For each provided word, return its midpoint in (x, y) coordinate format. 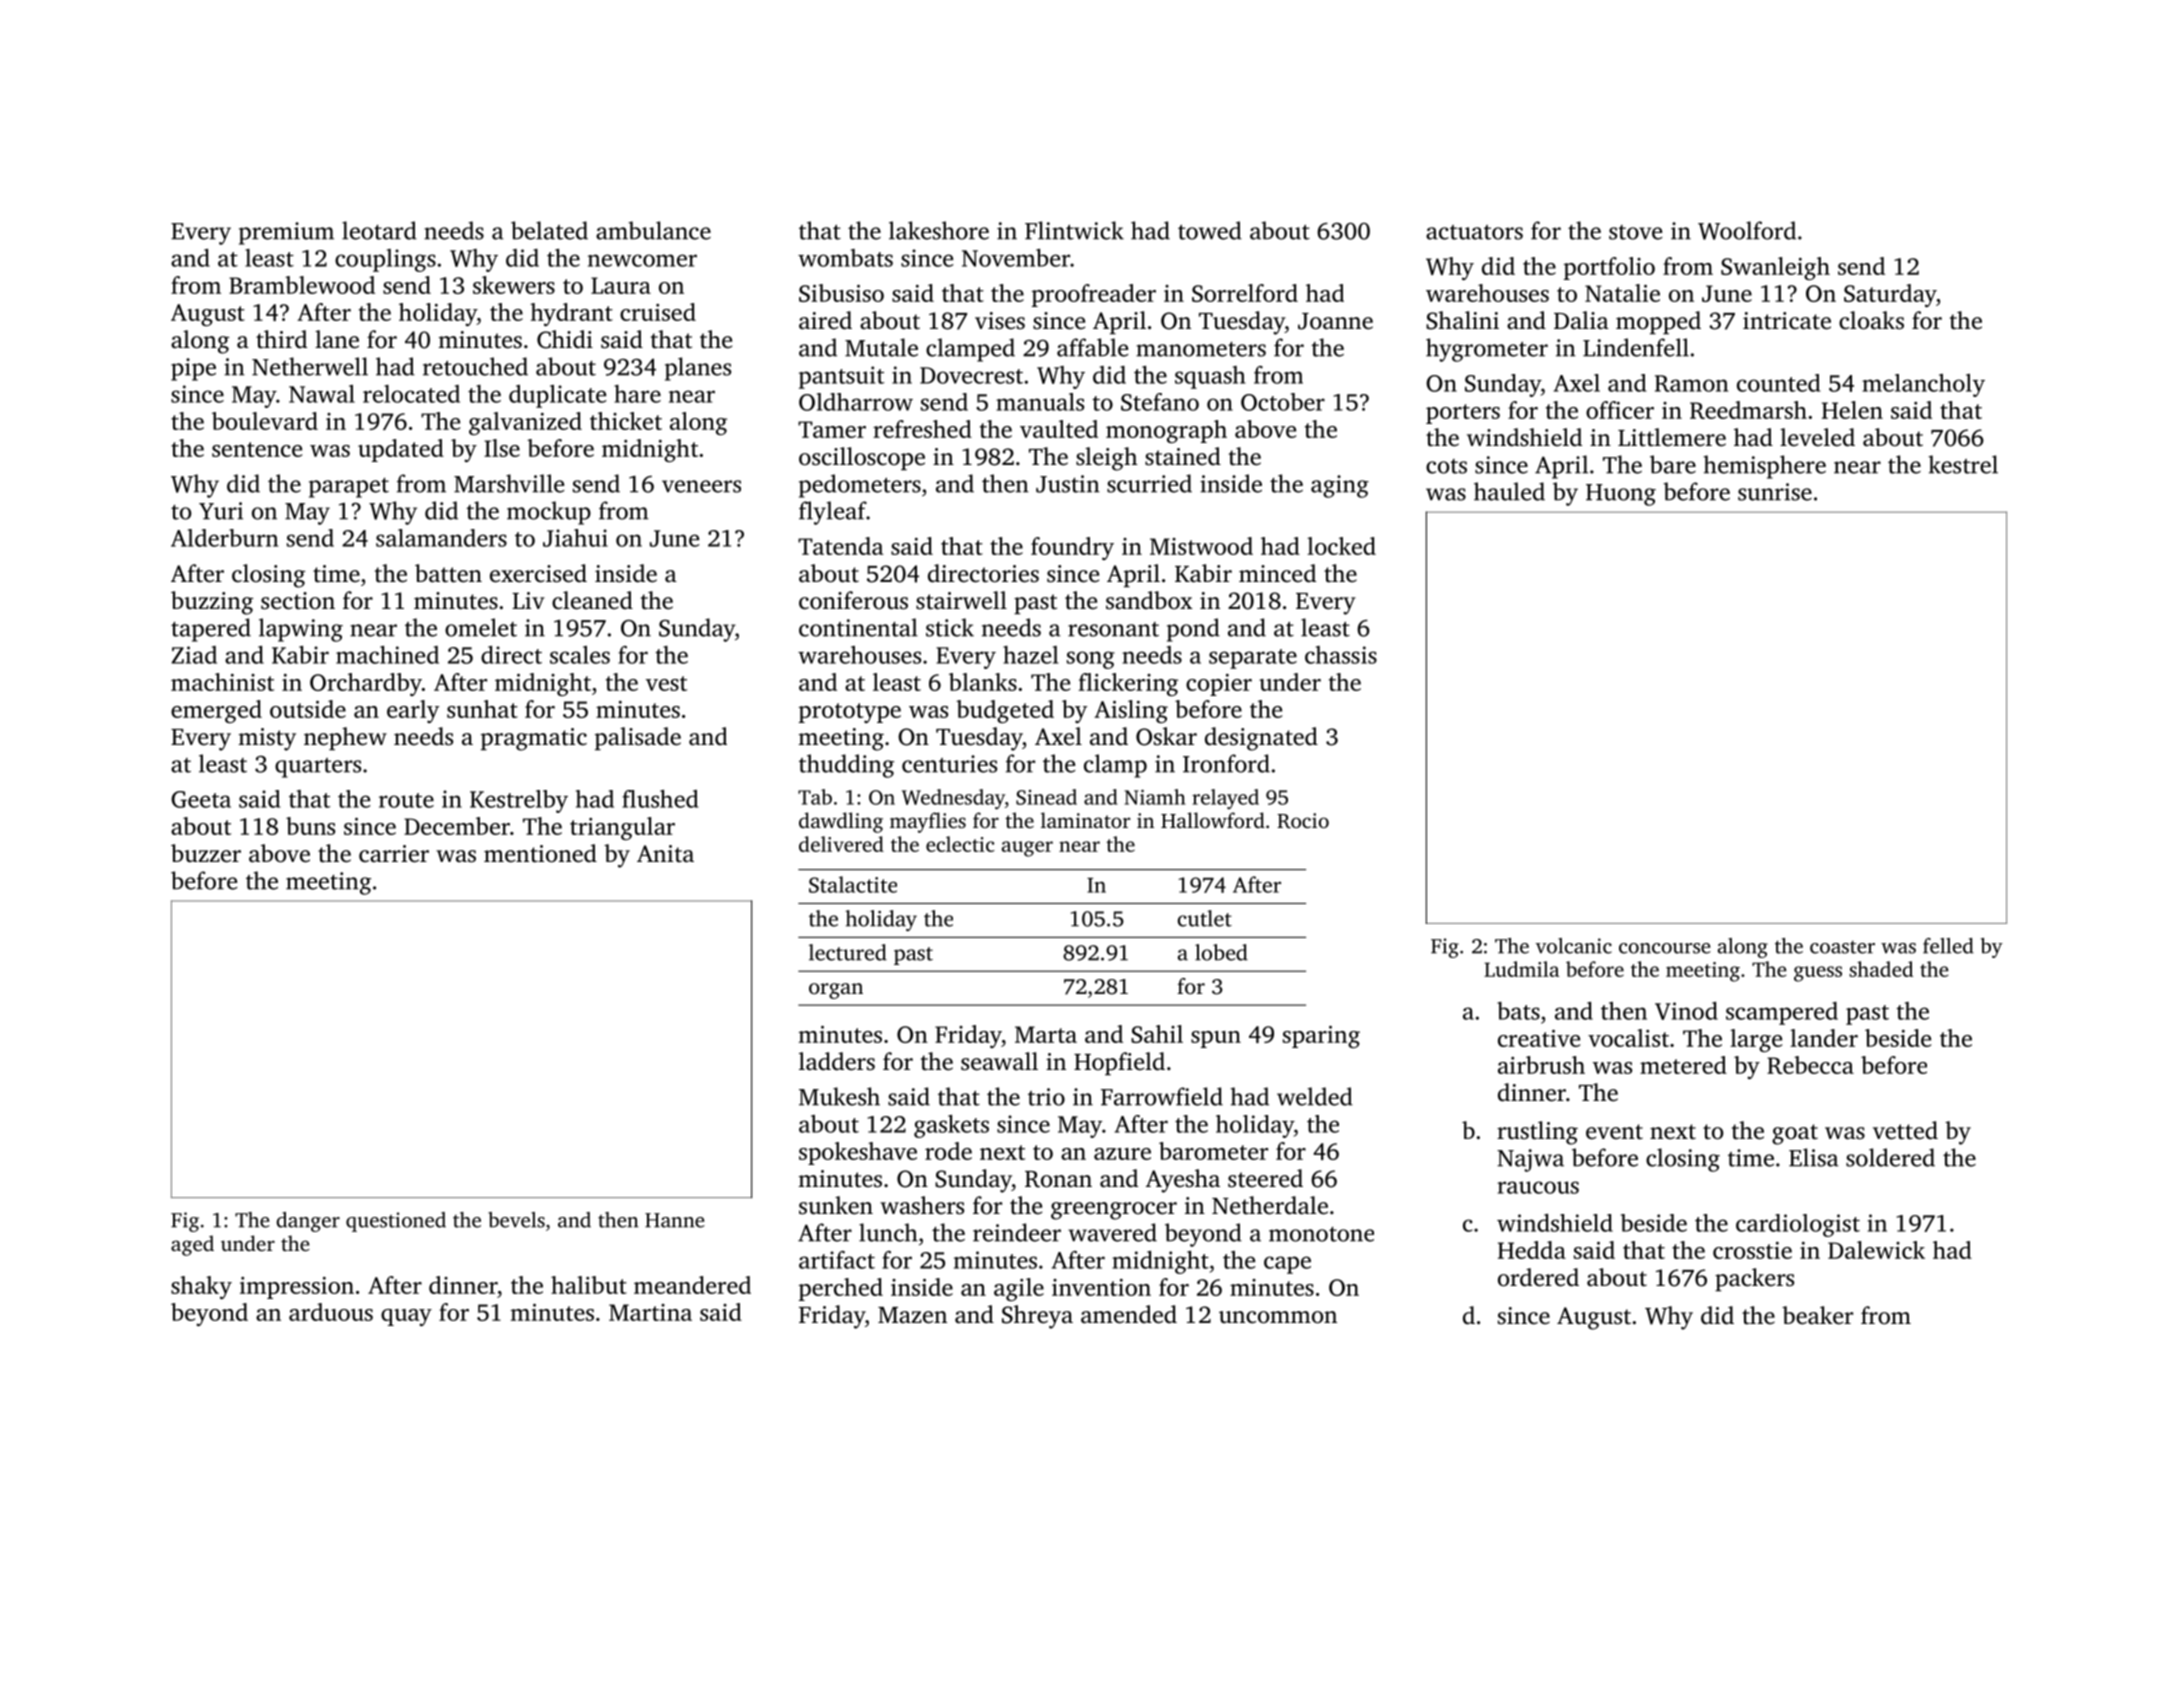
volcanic (1574, 946)
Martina (650, 1312)
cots (1446, 466)
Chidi (565, 339)
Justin (1068, 484)
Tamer (832, 429)
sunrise (1775, 492)
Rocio (1303, 821)
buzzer (206, 853)
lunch (888, 1232)
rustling (1537, 1133)
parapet (349, 488)
